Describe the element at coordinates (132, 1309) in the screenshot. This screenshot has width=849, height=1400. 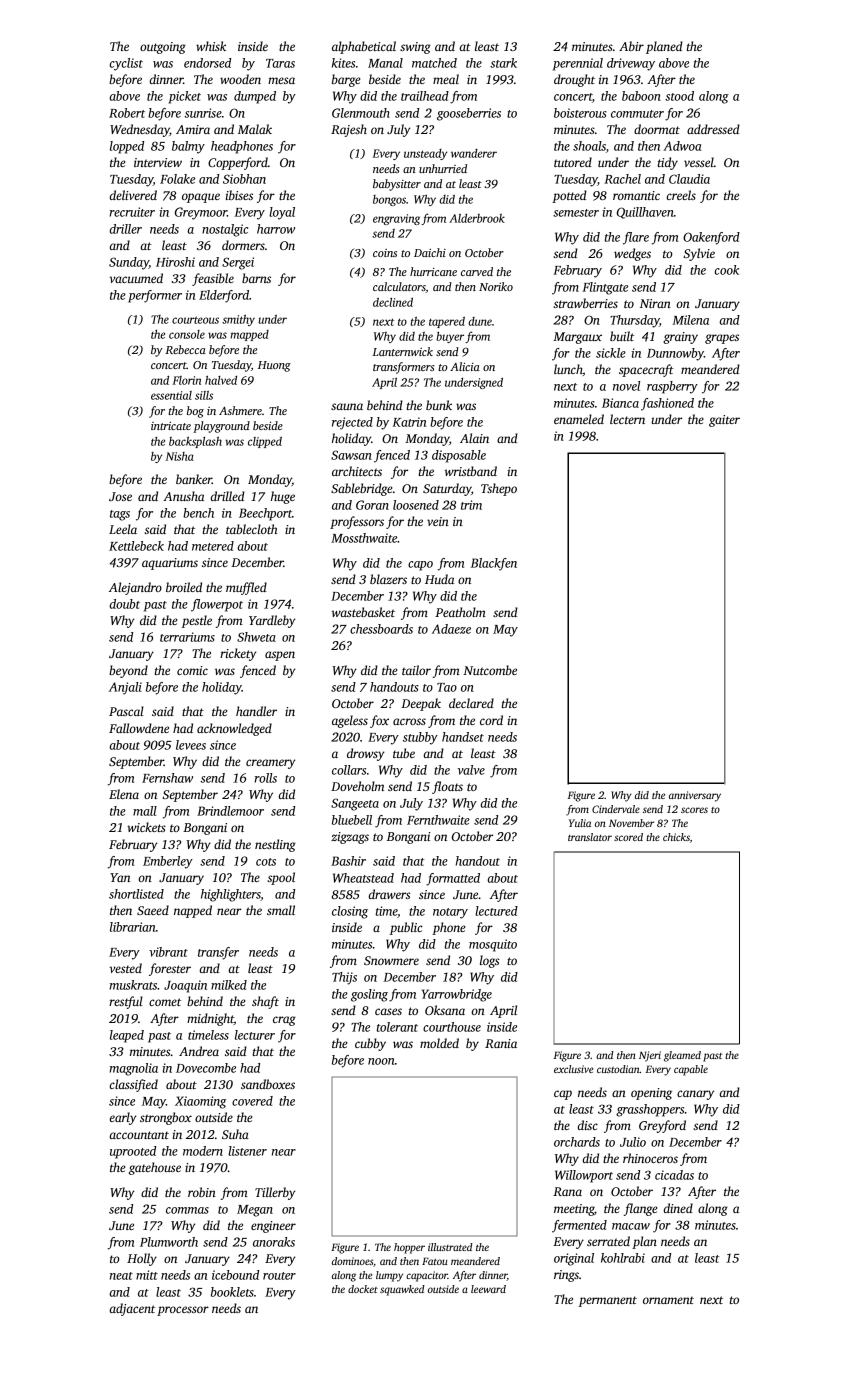
I see `adjacent` at that location.
